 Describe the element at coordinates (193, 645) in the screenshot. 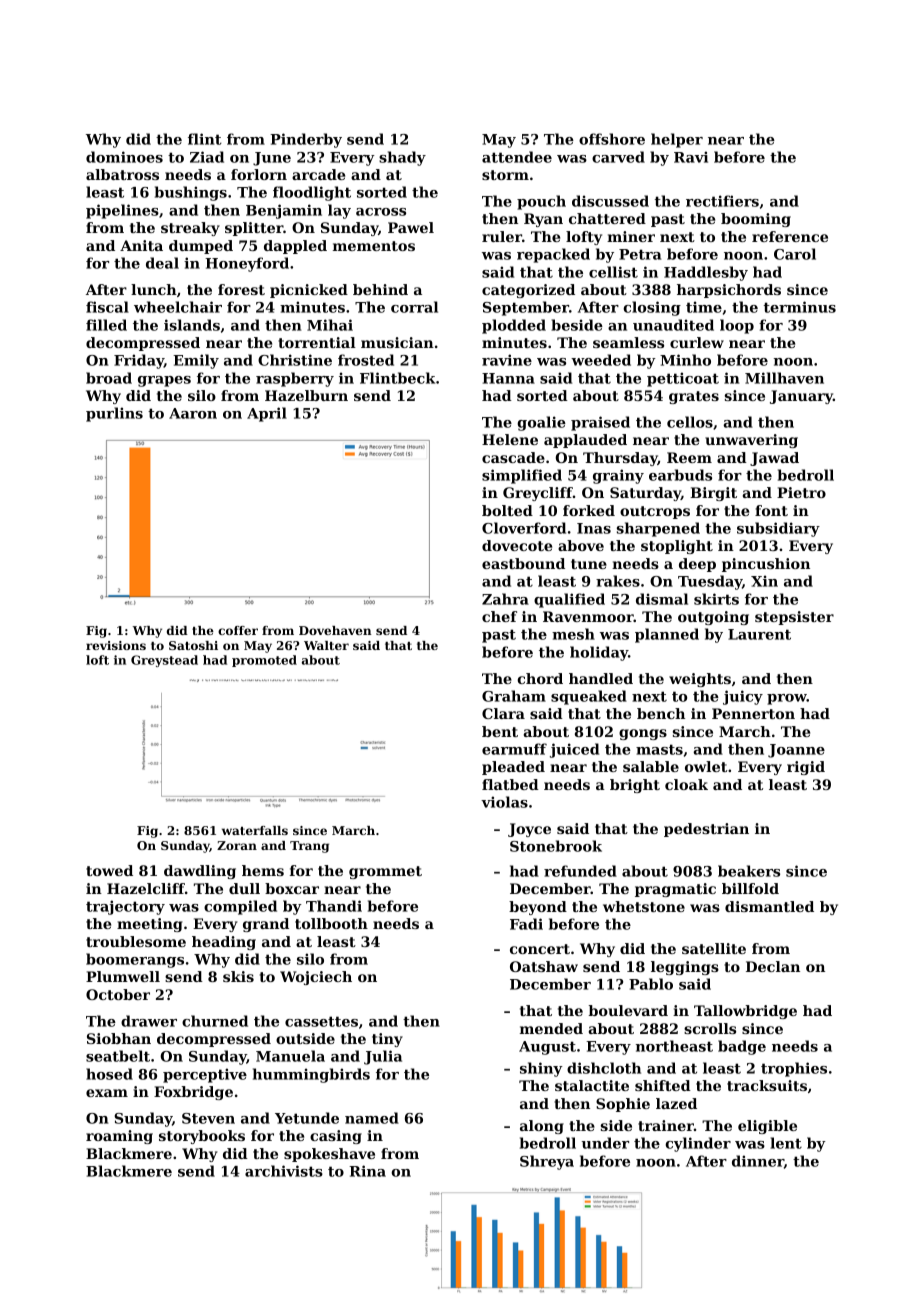

I see `Satoshi` at that location.
